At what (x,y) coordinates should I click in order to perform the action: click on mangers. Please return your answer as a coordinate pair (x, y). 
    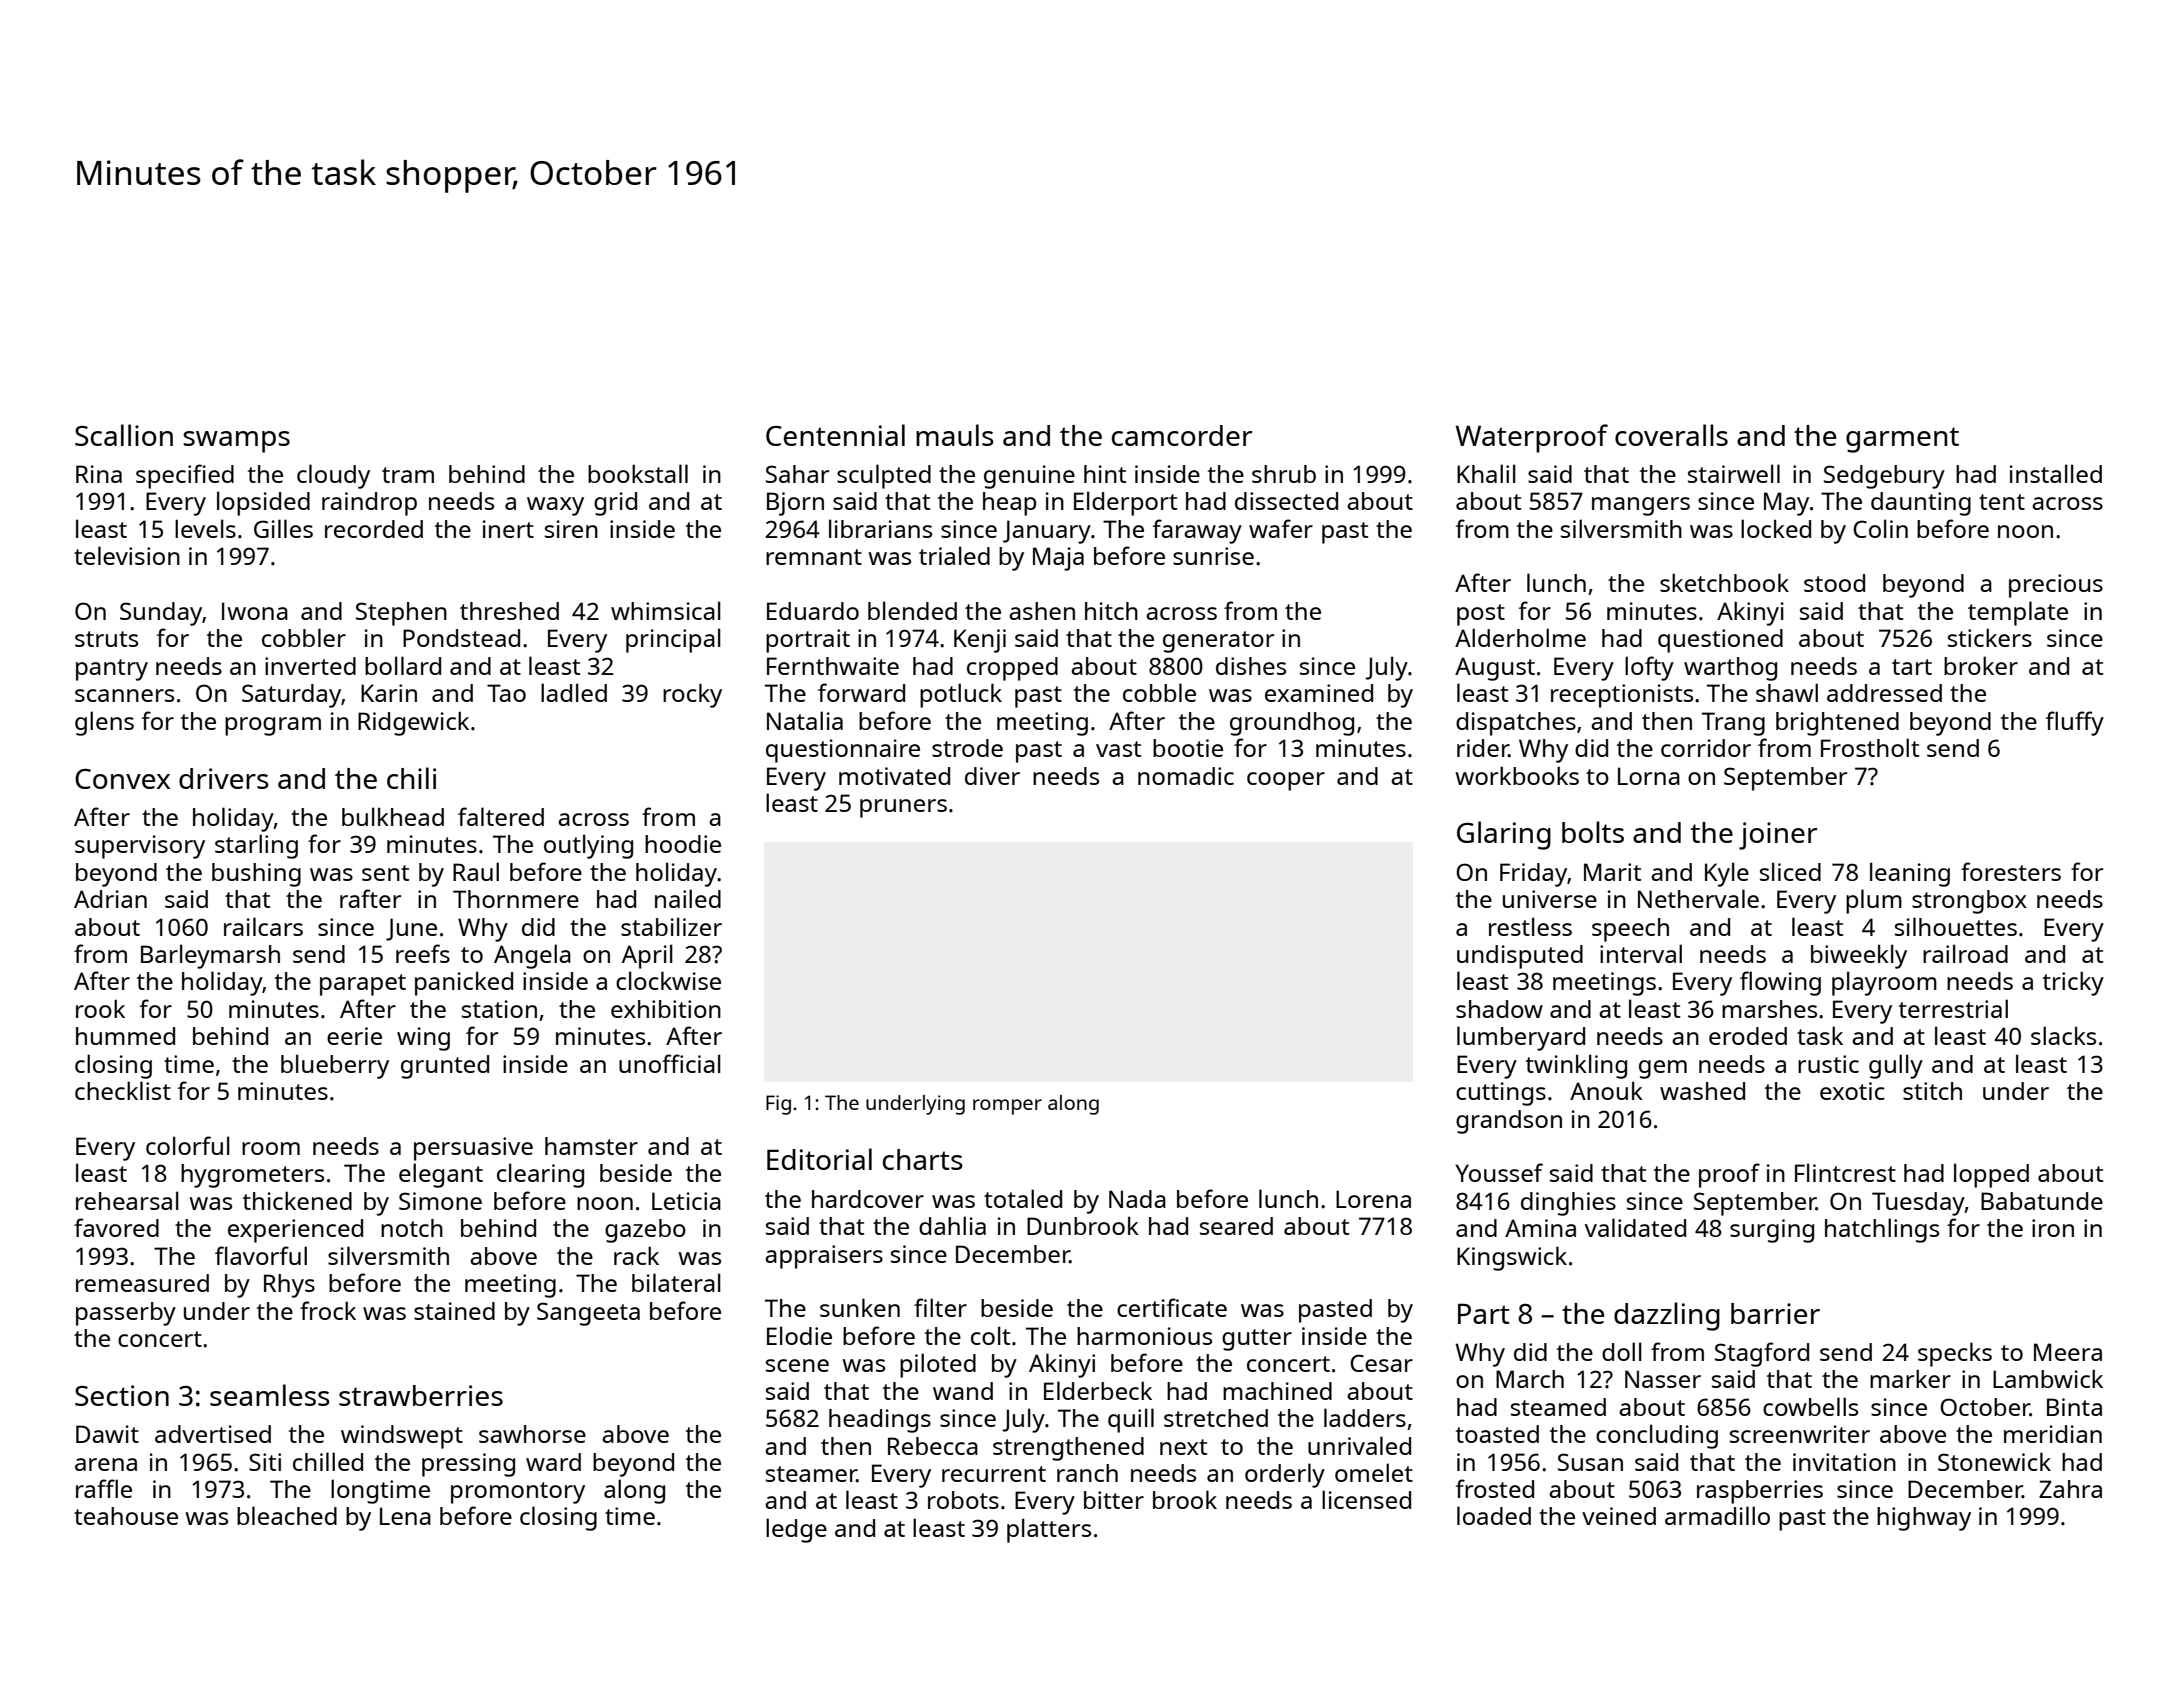
    Looking at the image, I should click on (1641, 506).
